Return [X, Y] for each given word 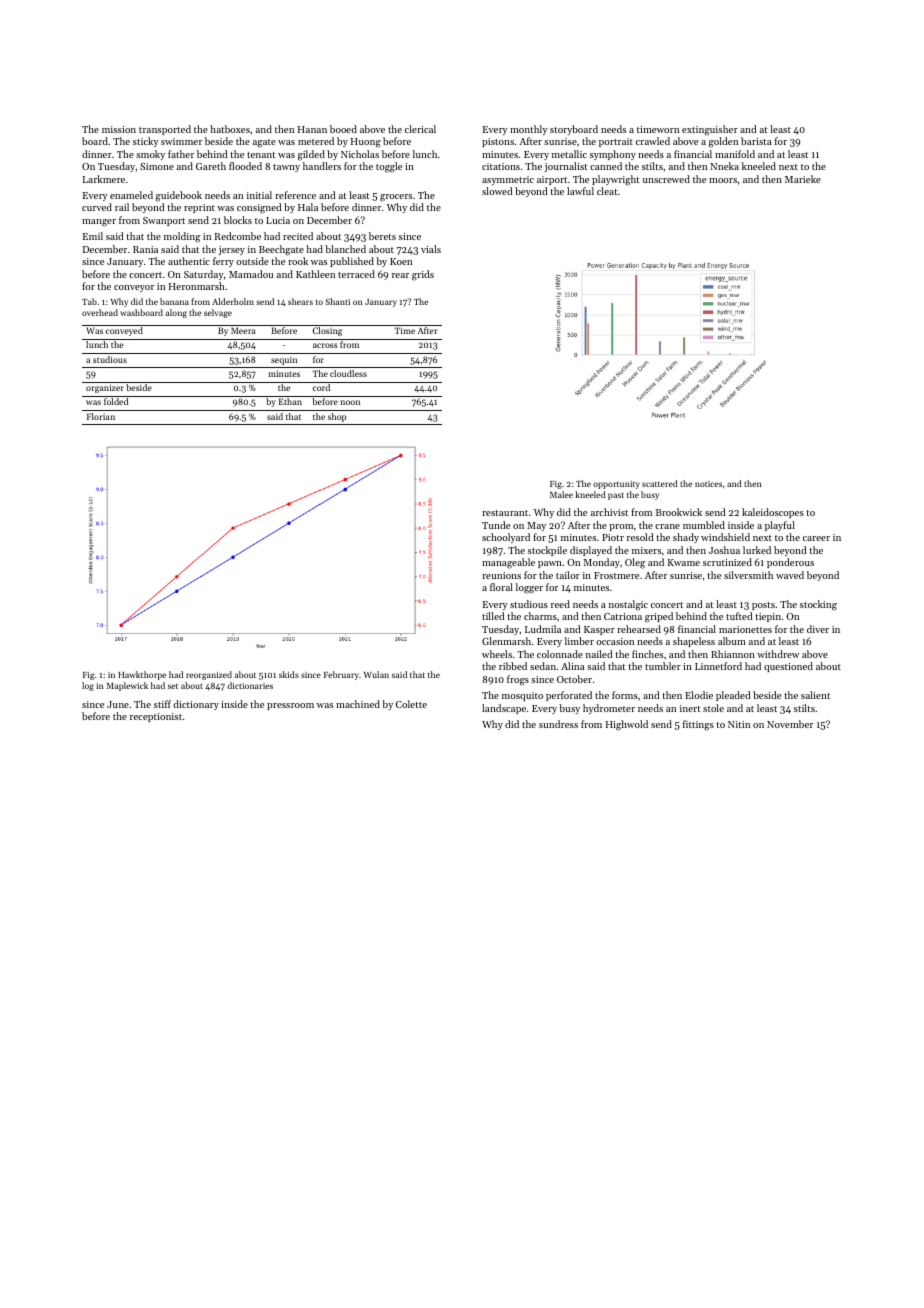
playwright [615, 180]
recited [298, 236]
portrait [616, 142]
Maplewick [127, 686]
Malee [561, 494]
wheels [497, 654]
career [816, 538]
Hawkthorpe [142, 675]
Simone [157, 166]
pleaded [733, 696]
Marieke [803, 179]
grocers [396, 198]
